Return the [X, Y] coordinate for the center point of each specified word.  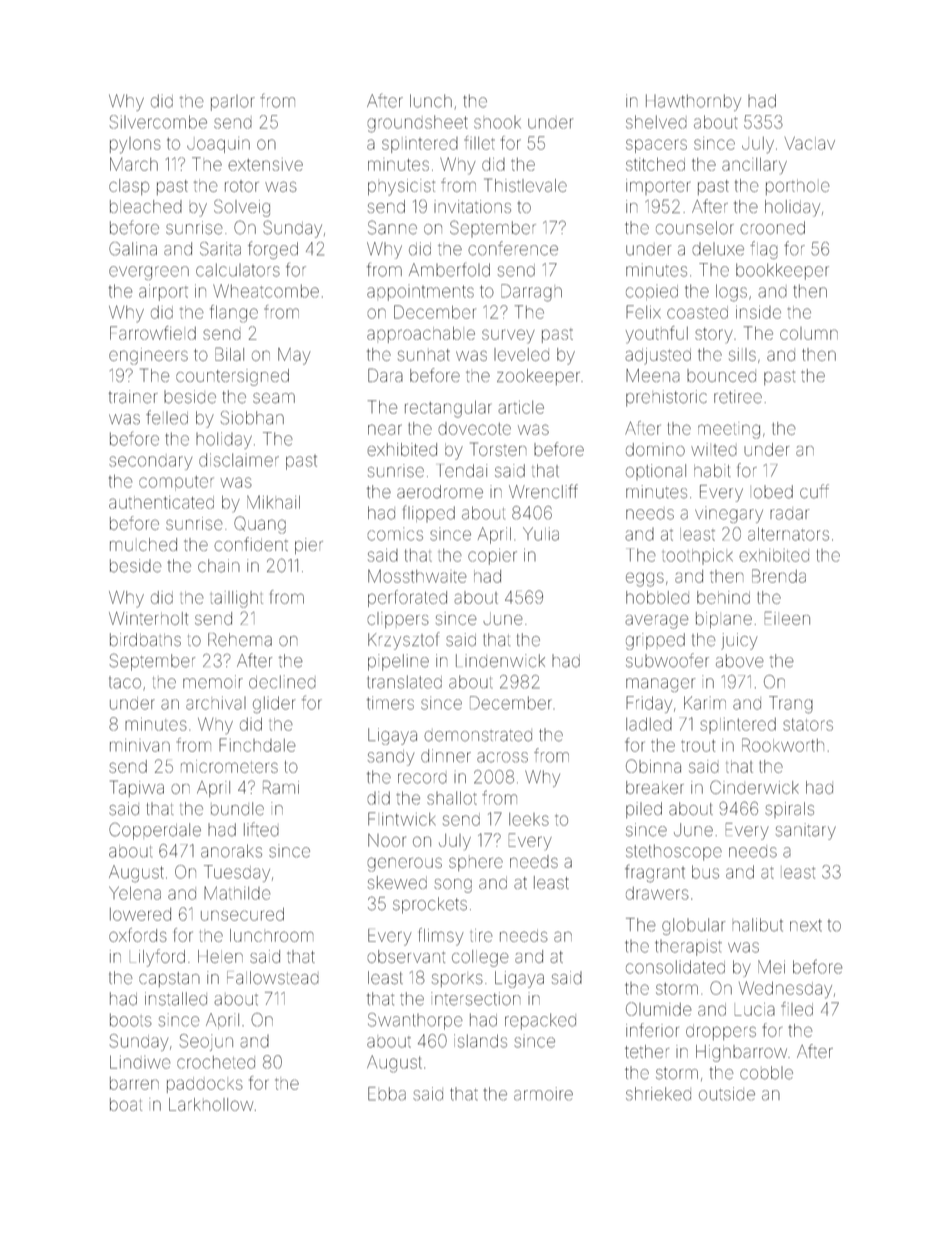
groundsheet [418, 124]
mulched [143, 544]
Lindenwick [500, 661]
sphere [476, 864]
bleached [146, 206]
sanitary [806, 831]
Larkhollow [211, 1104]
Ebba [387, 1094]
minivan [140, 745]
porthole [797, 187]
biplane [724, 620]
